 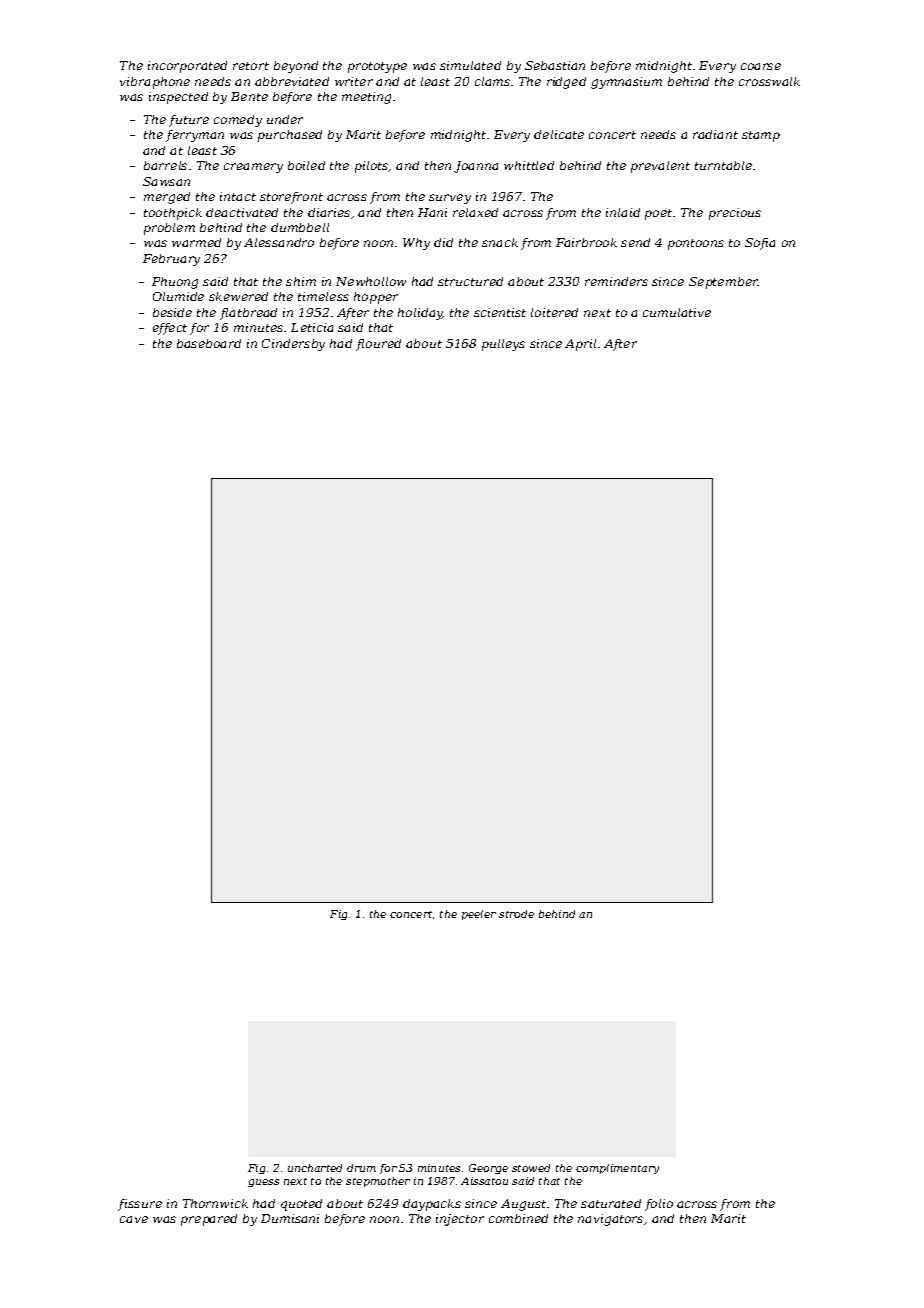 I want to click on peeler, so click(x=479, y=915).
